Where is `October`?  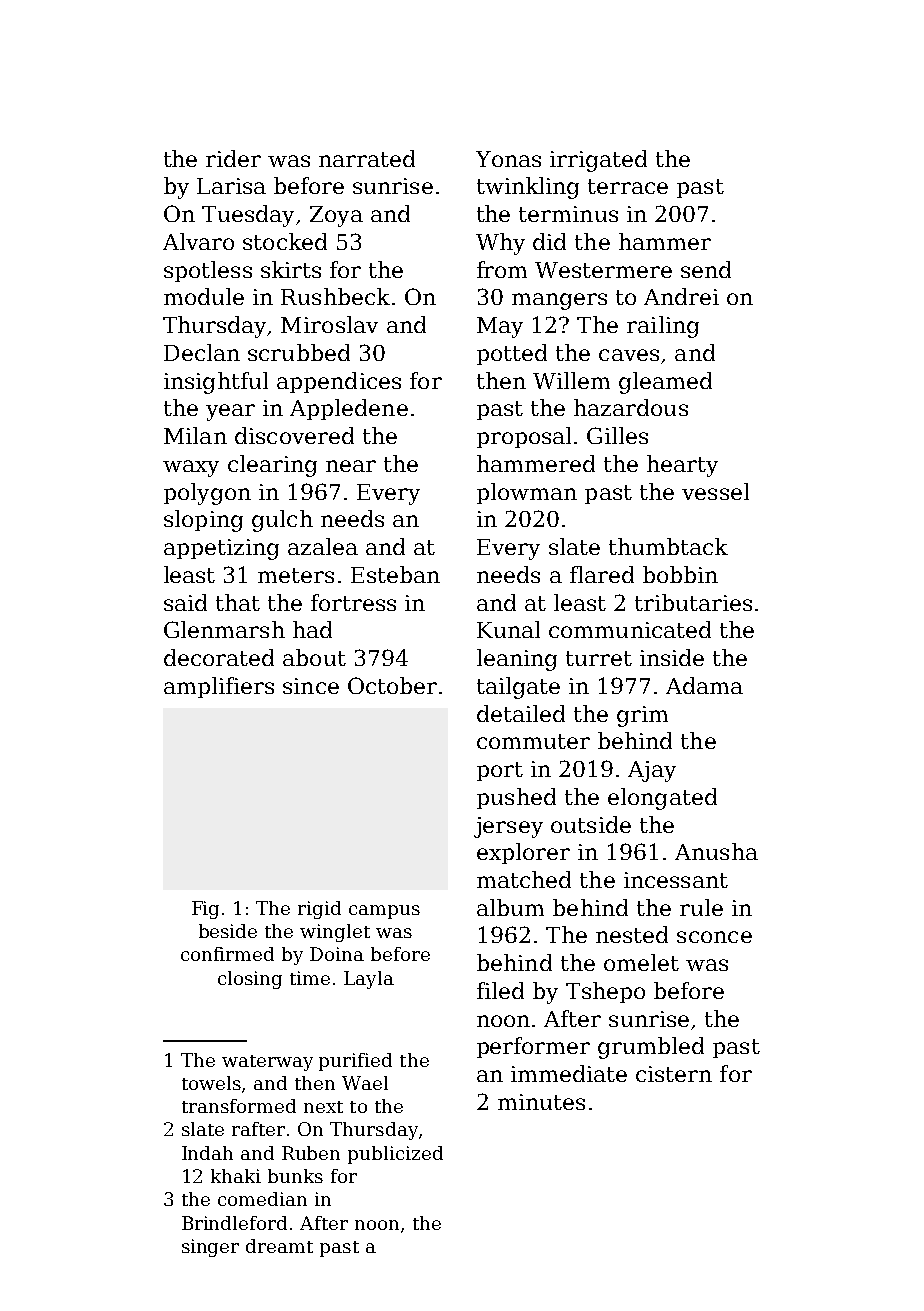
October is located at coordinates (392, 685).
